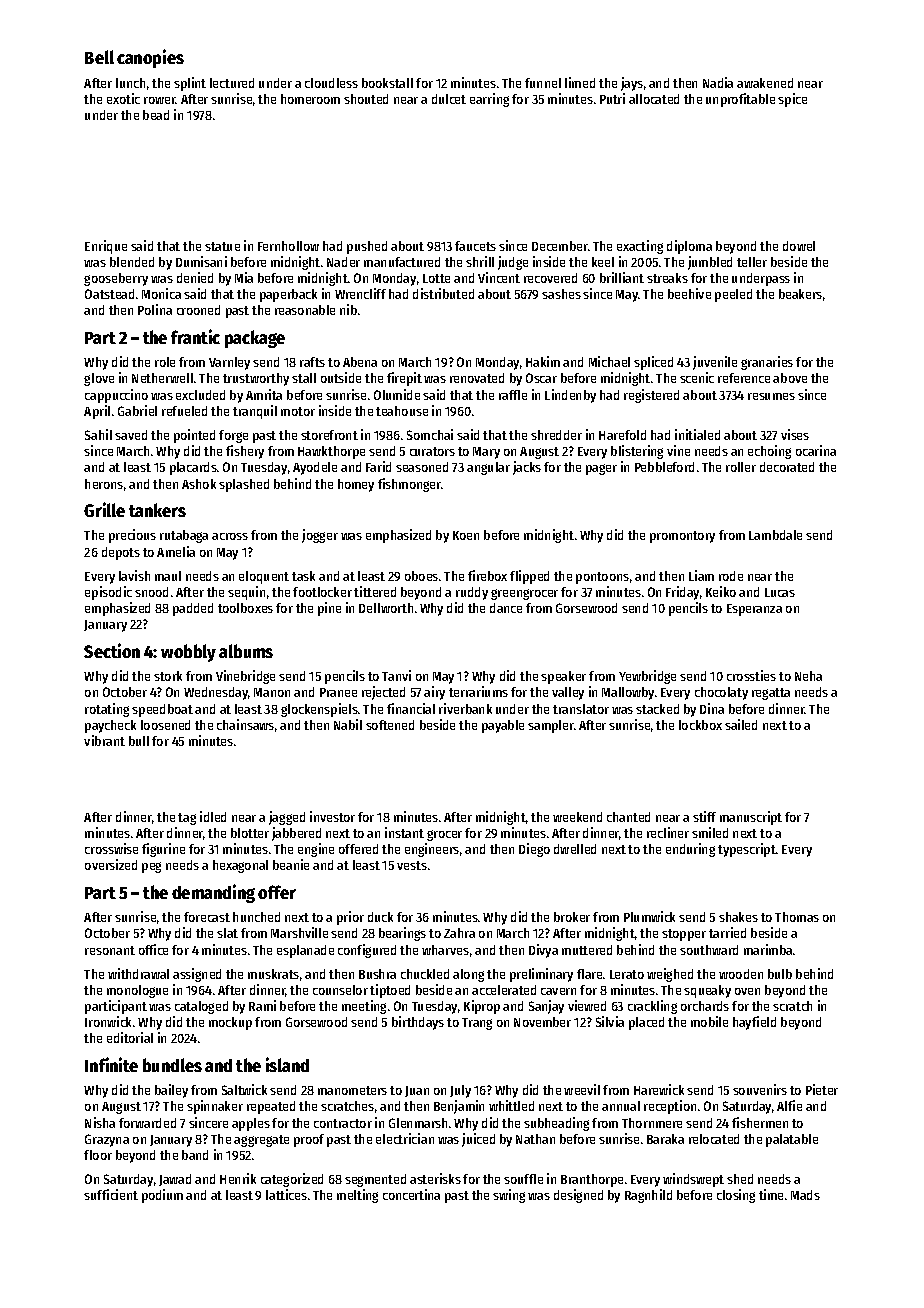  Describe the element at coordinates (215, 1107) in the screenshot. I see `spinnaker` at that location.
